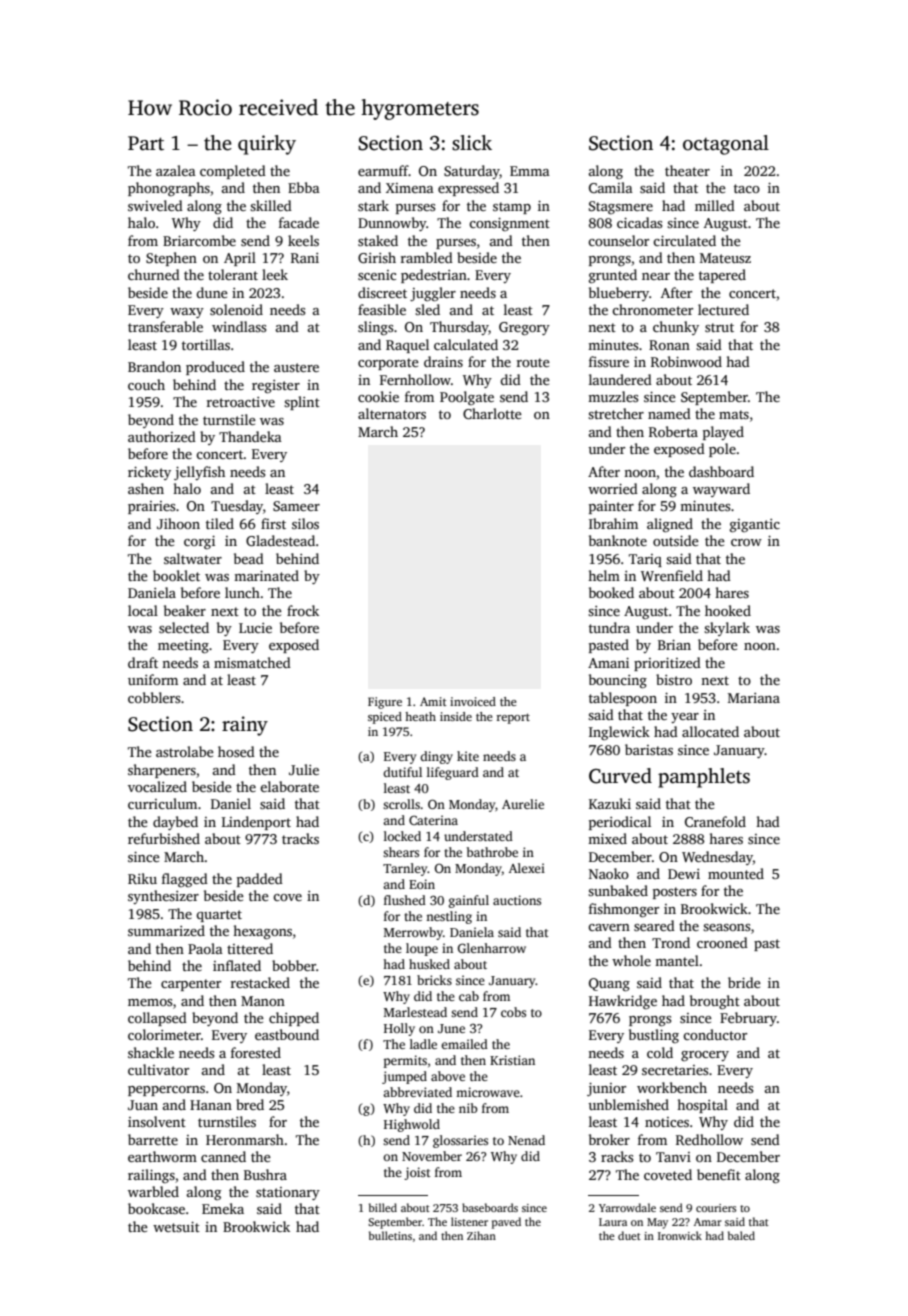 The height and width of the image is (1316, 908). What do you see at coordinates (469, 901) in the image?
I see `gainful` at bounding box center [469, 901].
